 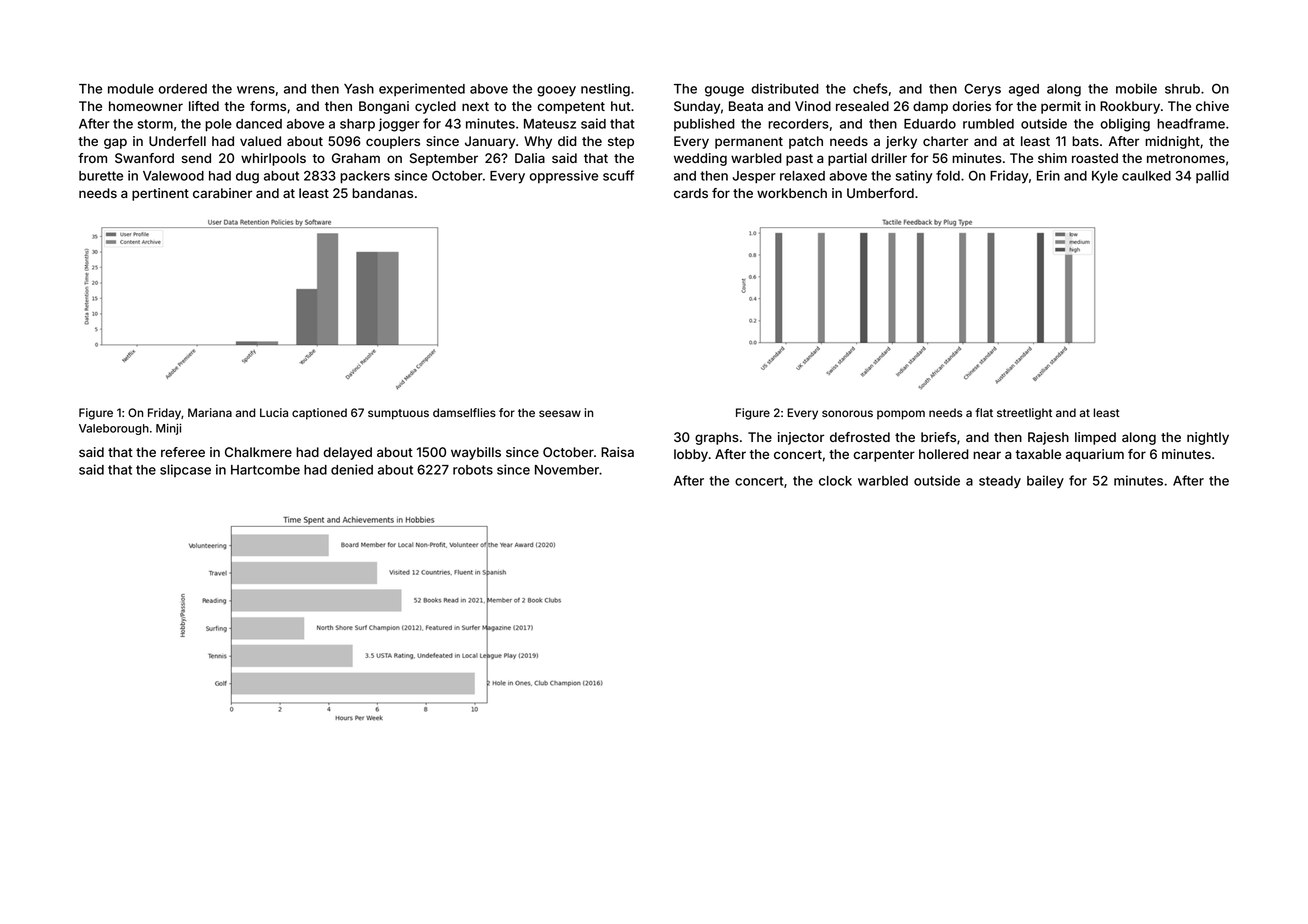 I want to click on cards, so click(x=691, y=193).
